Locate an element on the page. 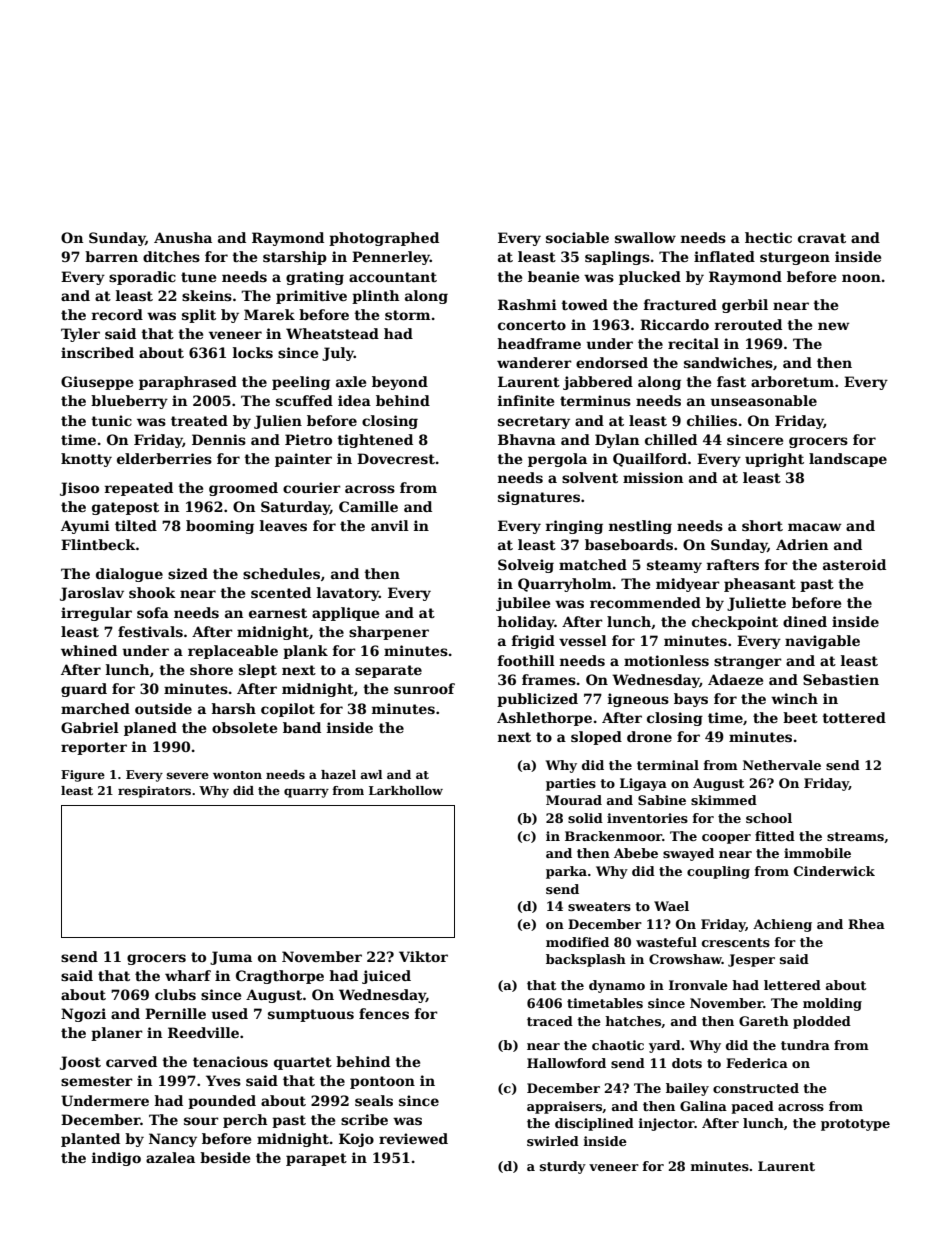 The height and width of the document is (1233, 952). sturdy is located at coordinates (563, 1167).
